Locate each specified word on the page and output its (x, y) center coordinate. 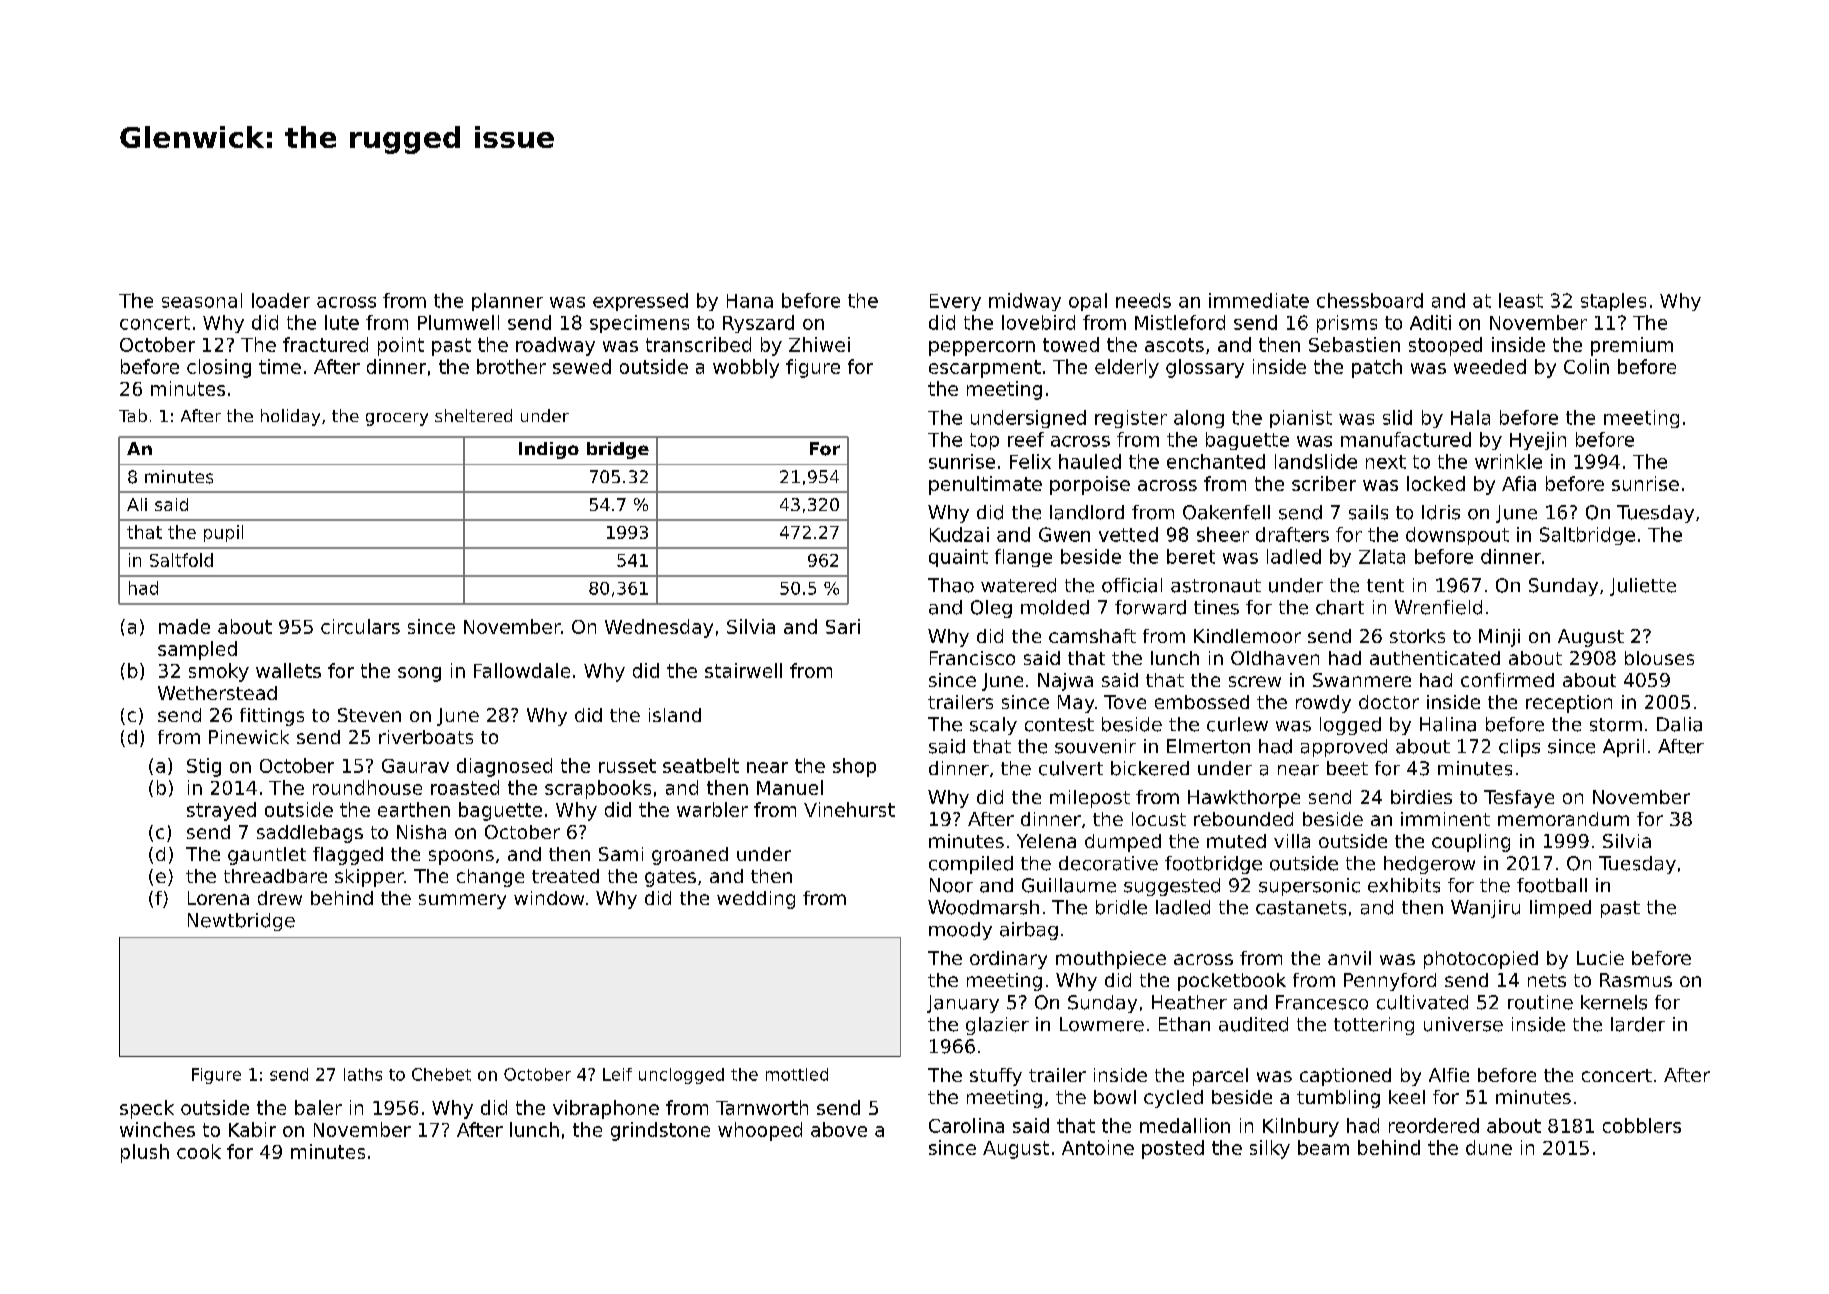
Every (955, 302)
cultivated (1422, 1002)
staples (1613, 302)
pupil (223, 533)
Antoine (1098, 1147)
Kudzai (959, 534)
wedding (756, 900)
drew (280, 898)
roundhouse (367, 787)
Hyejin (1538, 441)
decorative (1108, 863)
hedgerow (1429, 865)
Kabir (252, 1129)
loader (281, 300)
